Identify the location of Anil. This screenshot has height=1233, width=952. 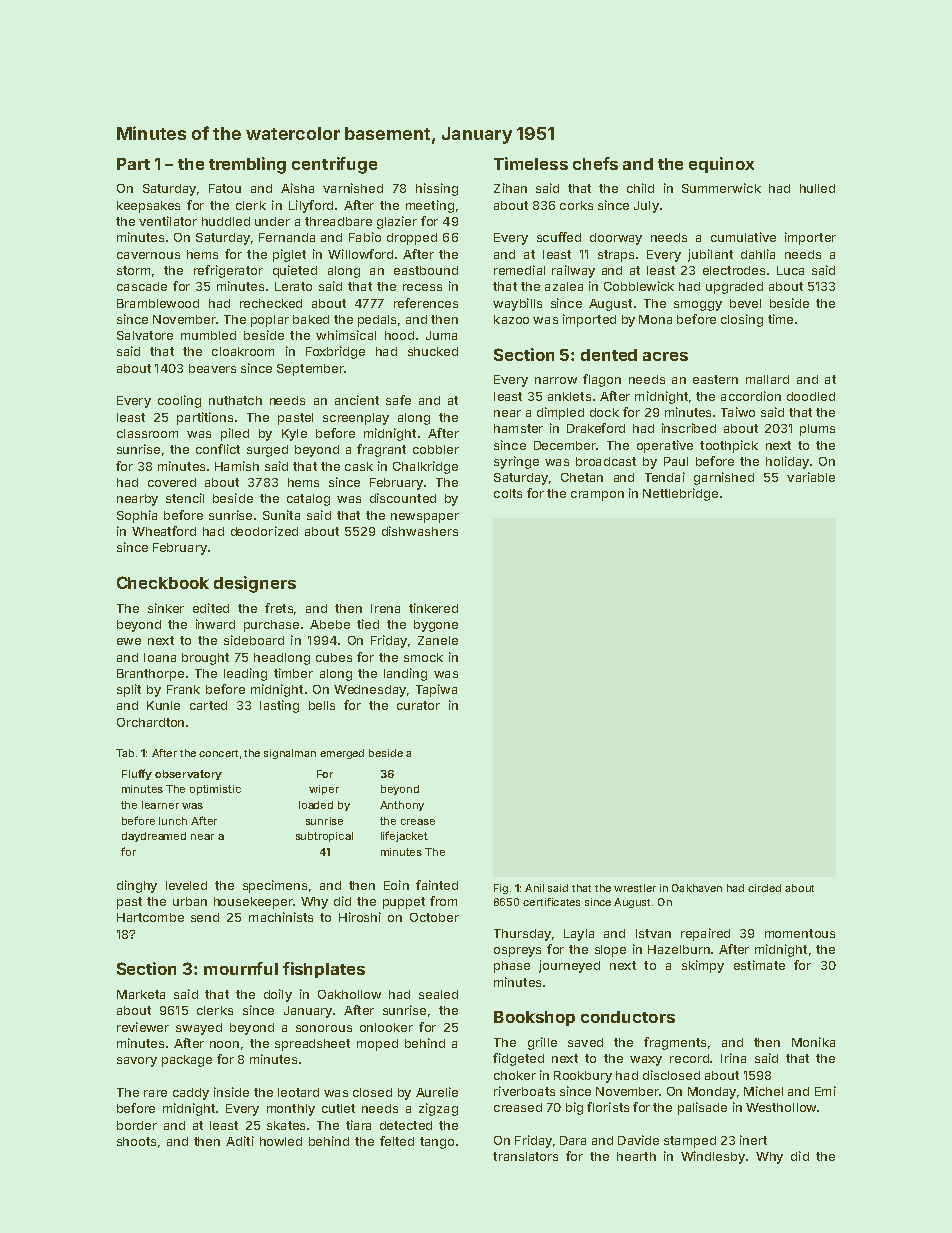
(534, 888).
